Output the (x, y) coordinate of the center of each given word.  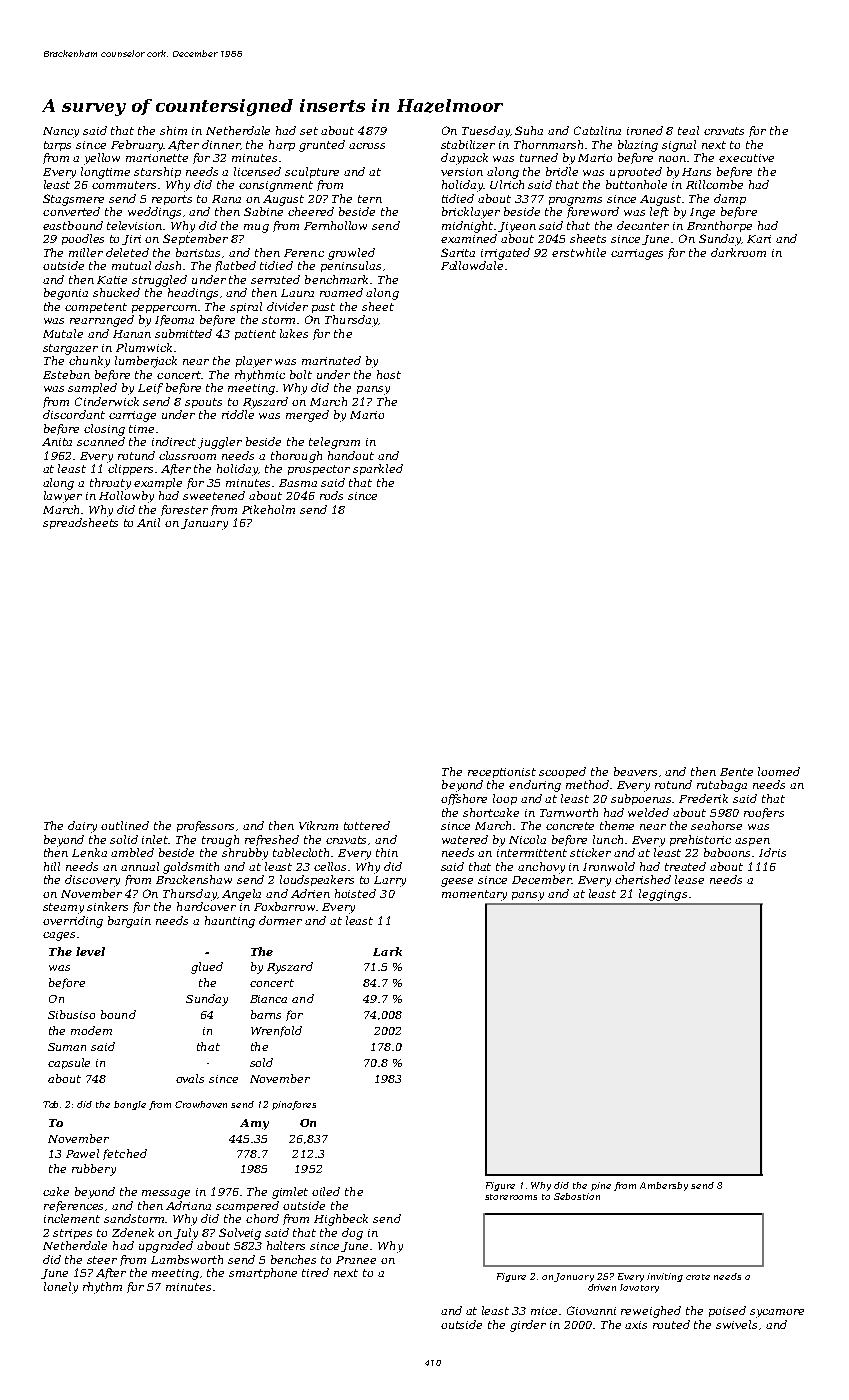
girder (528, 1326)
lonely (61, 1288)
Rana (226, 199)
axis (636, 1325)
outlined (125, 825)
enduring (535, 786)
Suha (529, 130)
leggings (663, 895)
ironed (645, 130)
